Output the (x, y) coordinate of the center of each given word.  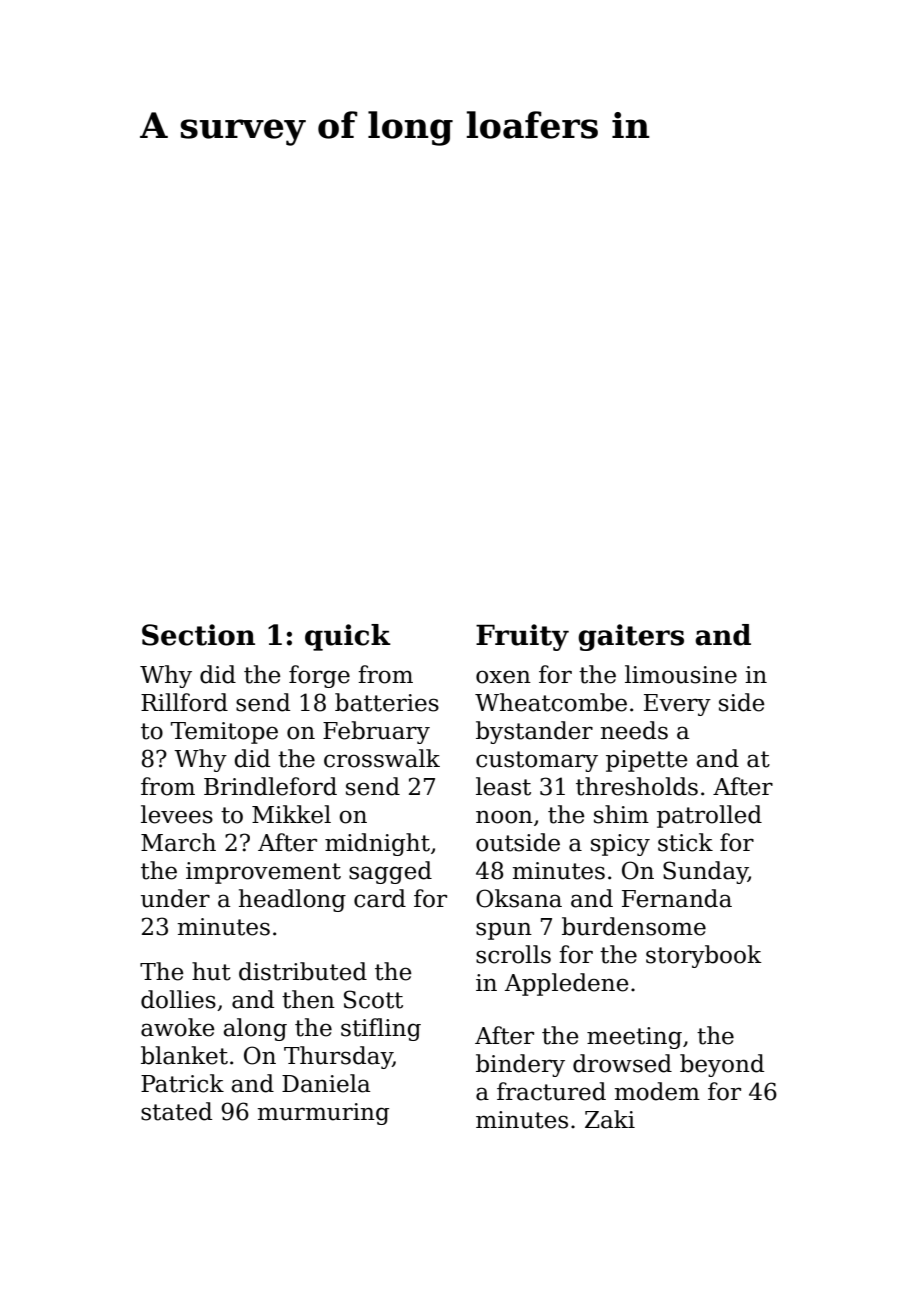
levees (177, 814)
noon (504, 817)
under (175, 898)
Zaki (610, 1119)
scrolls (513, 954)
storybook (704, 956)
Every (677, 705)
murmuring (323, 1114)
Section (198, 635)
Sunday (705, 872)
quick (348, 637)
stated (176, 1111)
